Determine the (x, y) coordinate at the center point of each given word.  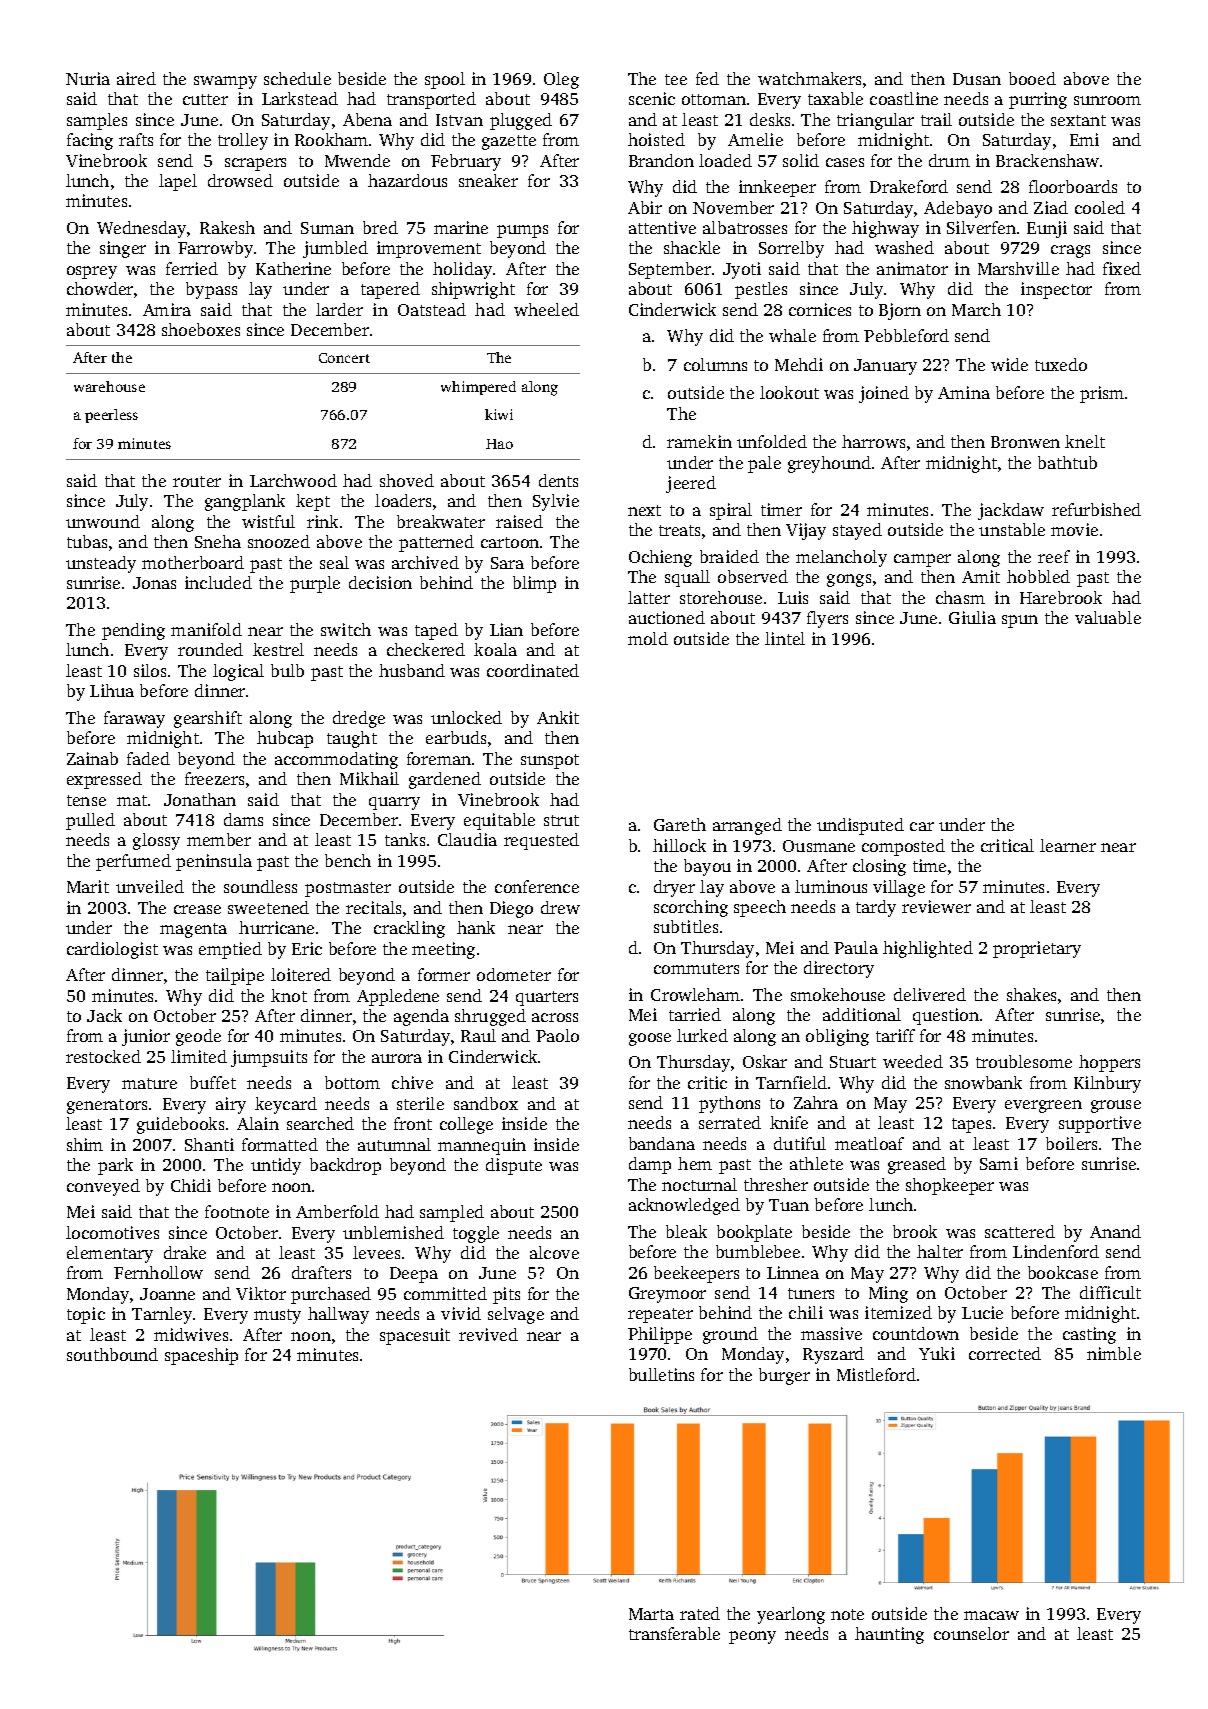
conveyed (103, 1187)
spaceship (201, 1356)
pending (133, 631)
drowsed (240, 180)
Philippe (660, 1335)
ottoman (714, 99)
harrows (873, 441)
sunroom (1107, 100)
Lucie (982, 1312)
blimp (534, 584)
